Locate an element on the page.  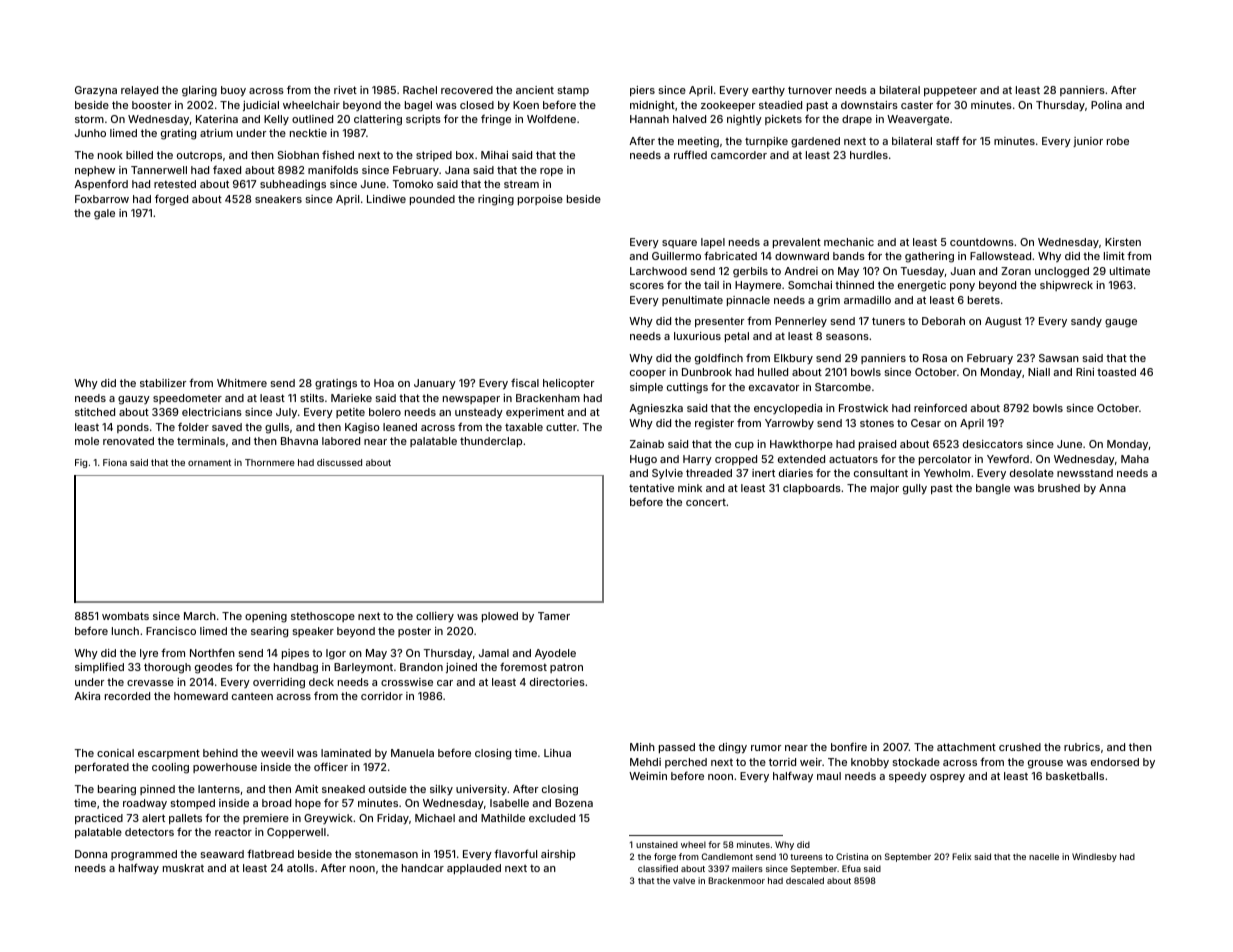
Hugo is located at coordinates (643, 460).
